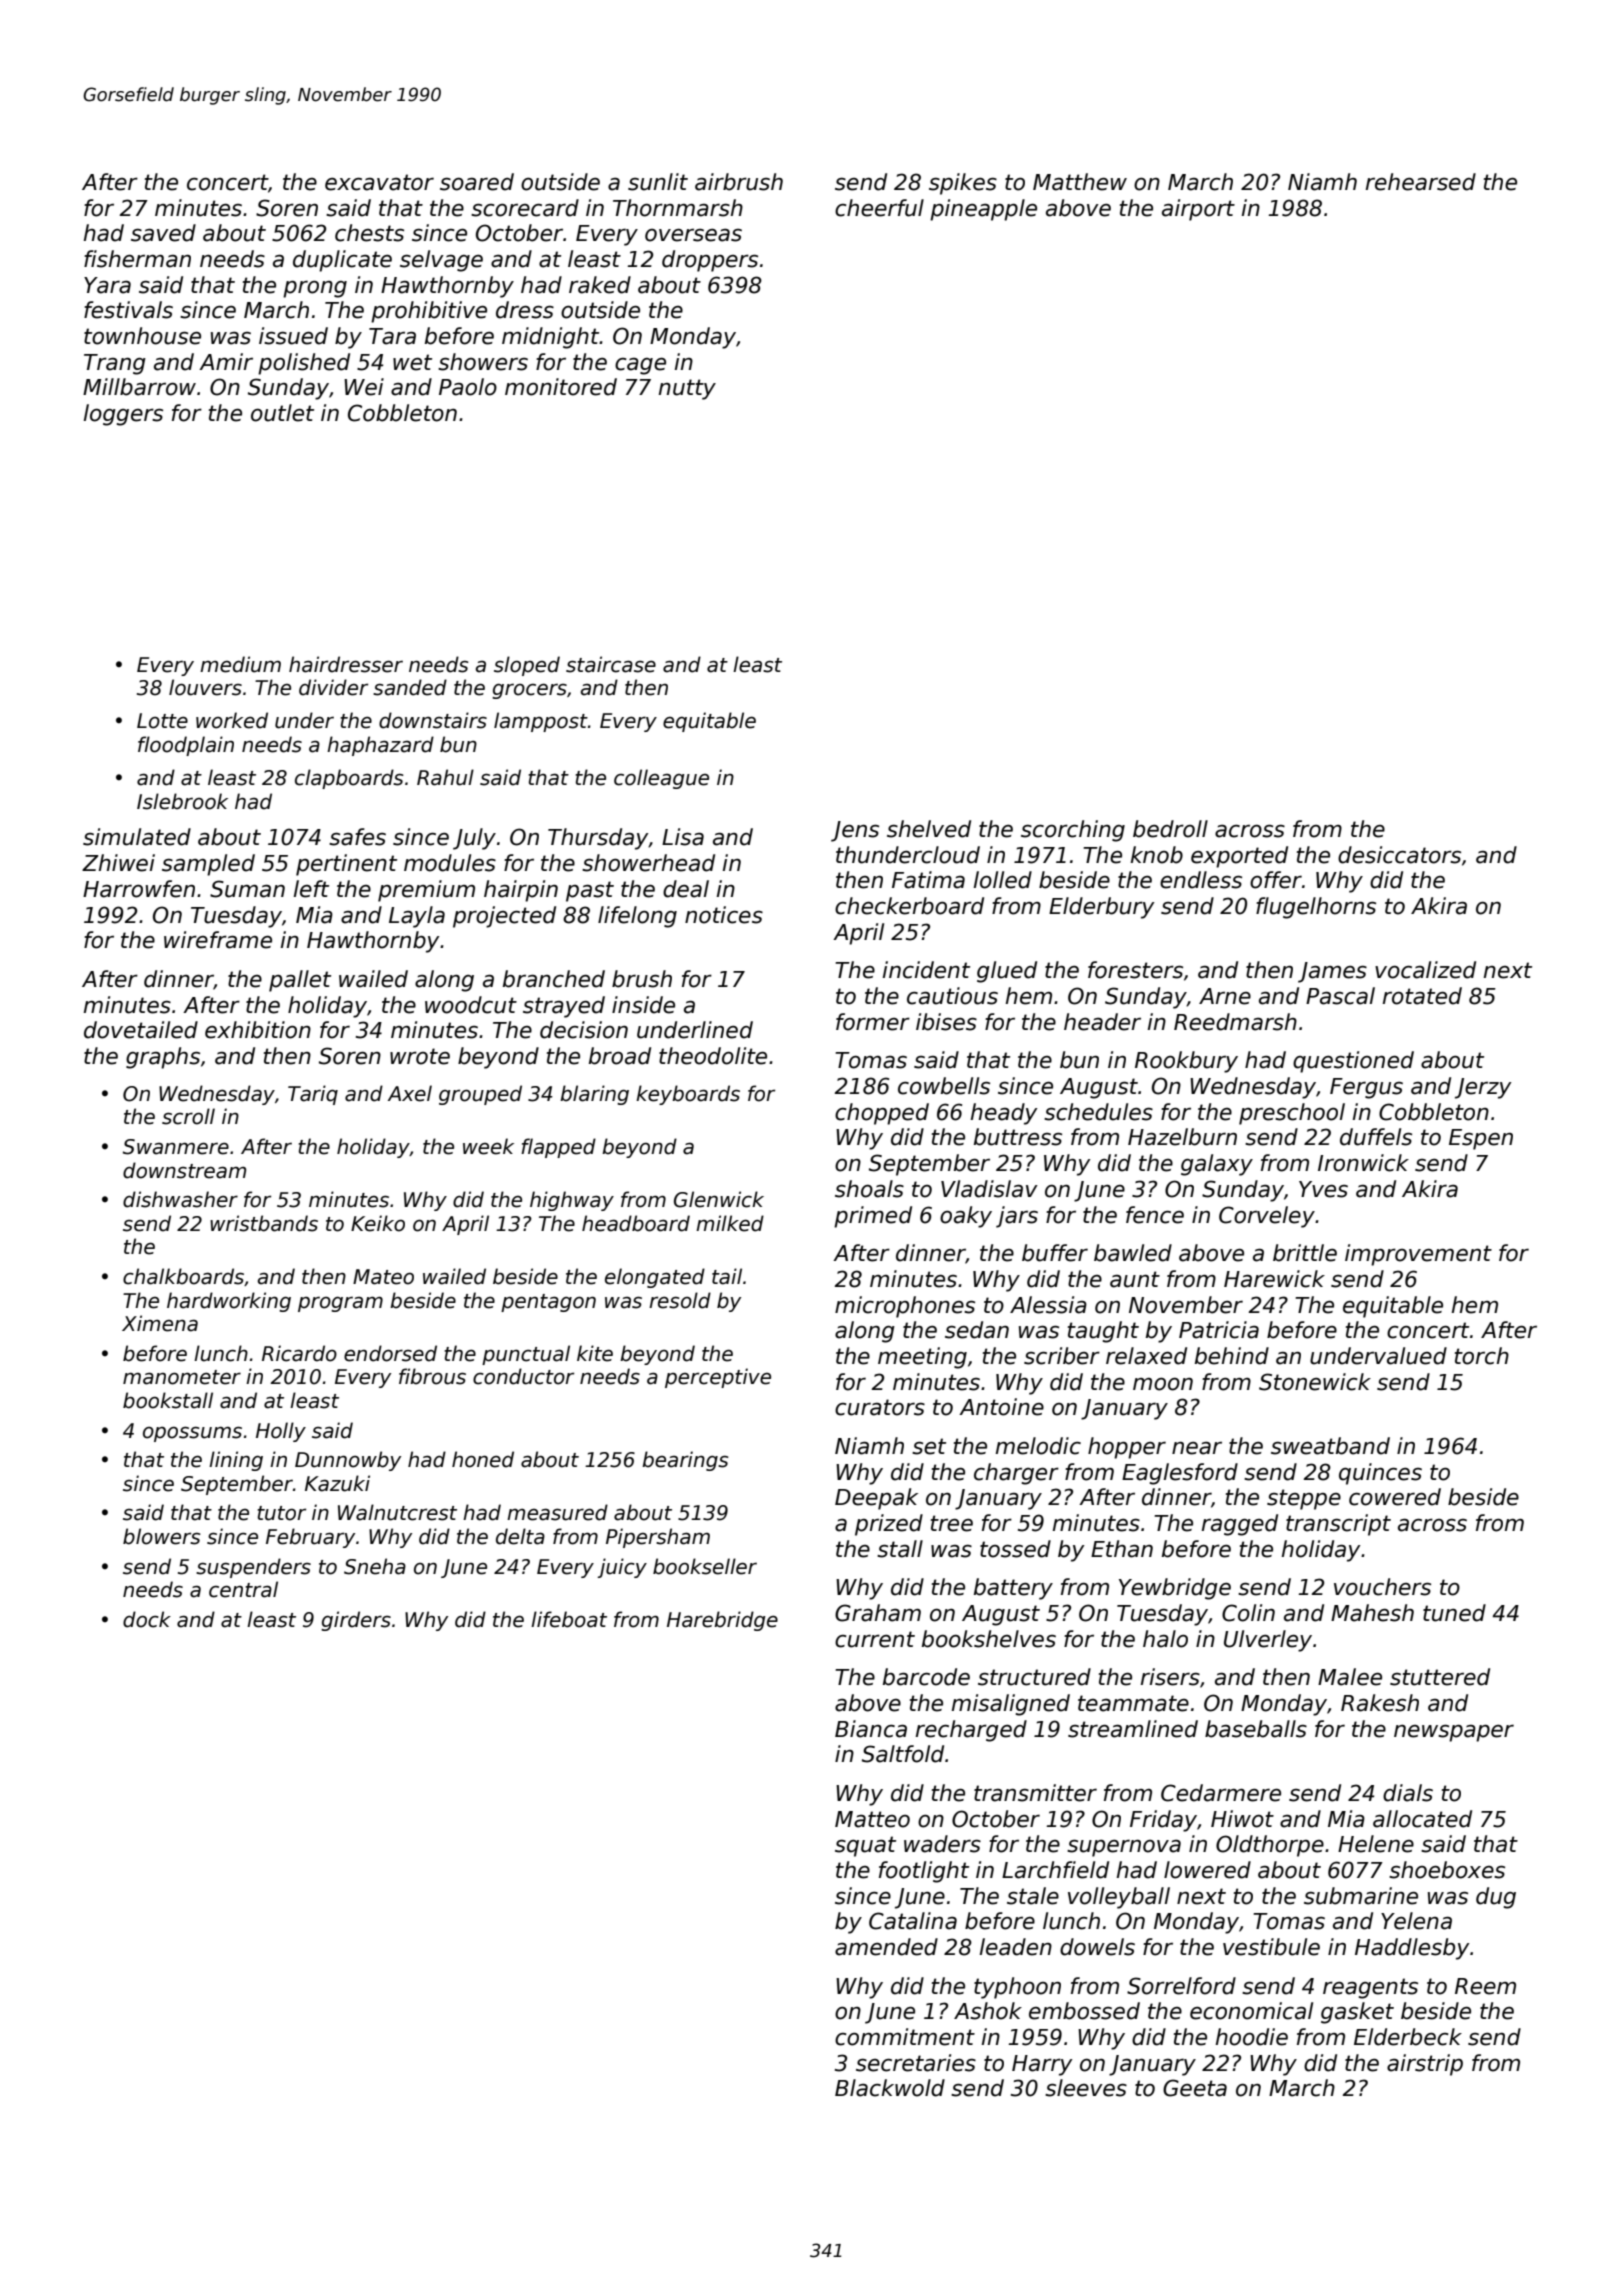  What do you see at coordinates (658, 182) in the screenshot?
I see `sunlit` at bounding box center [658, 182].
